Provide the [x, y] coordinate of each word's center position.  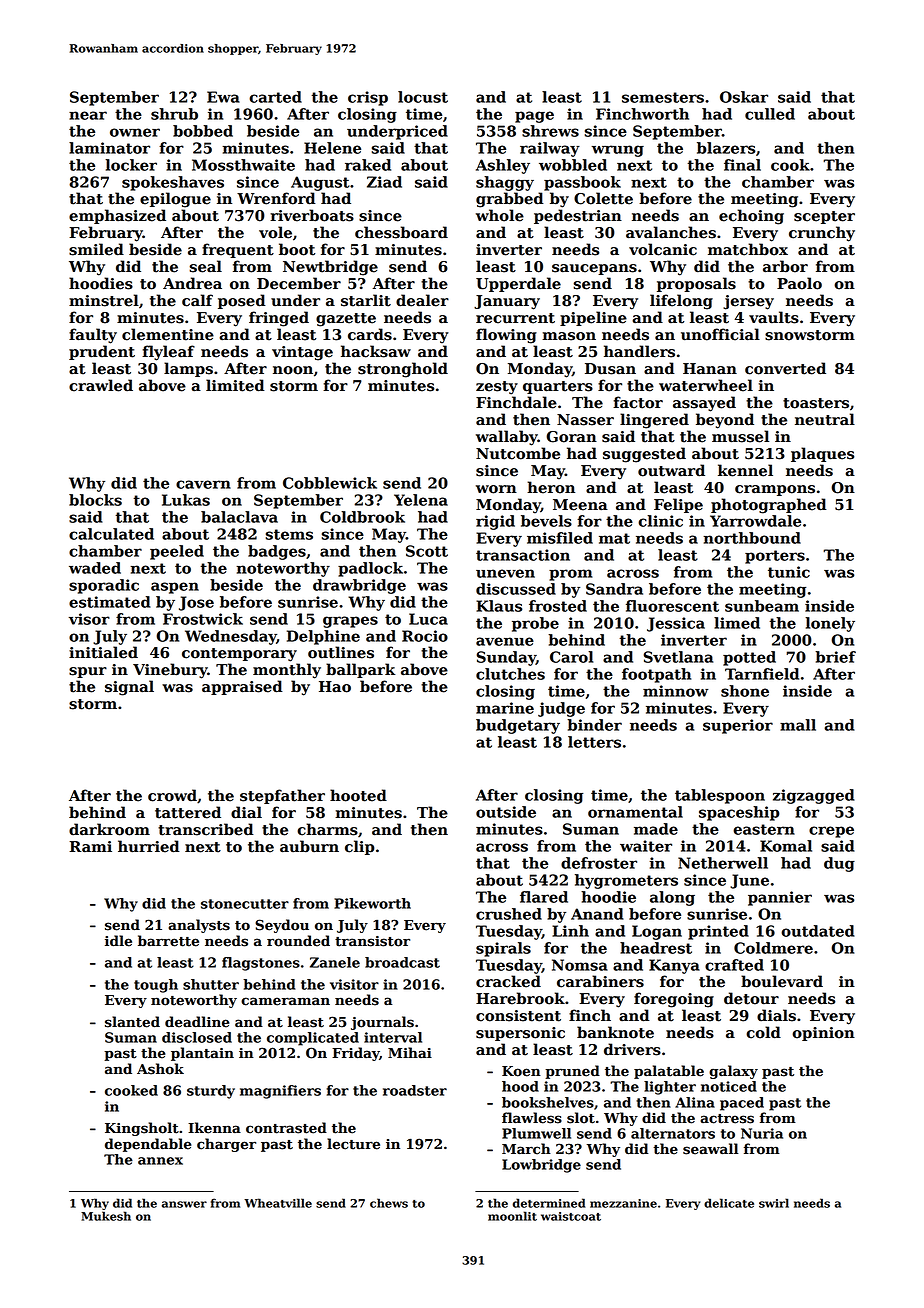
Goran [571, 437]
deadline [197, 1022]
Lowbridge [541, 1166]
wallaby [507, 438]
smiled [96, 249]
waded [95, 568]
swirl [774, 1203]
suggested [644, 455]
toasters [816, 403]
